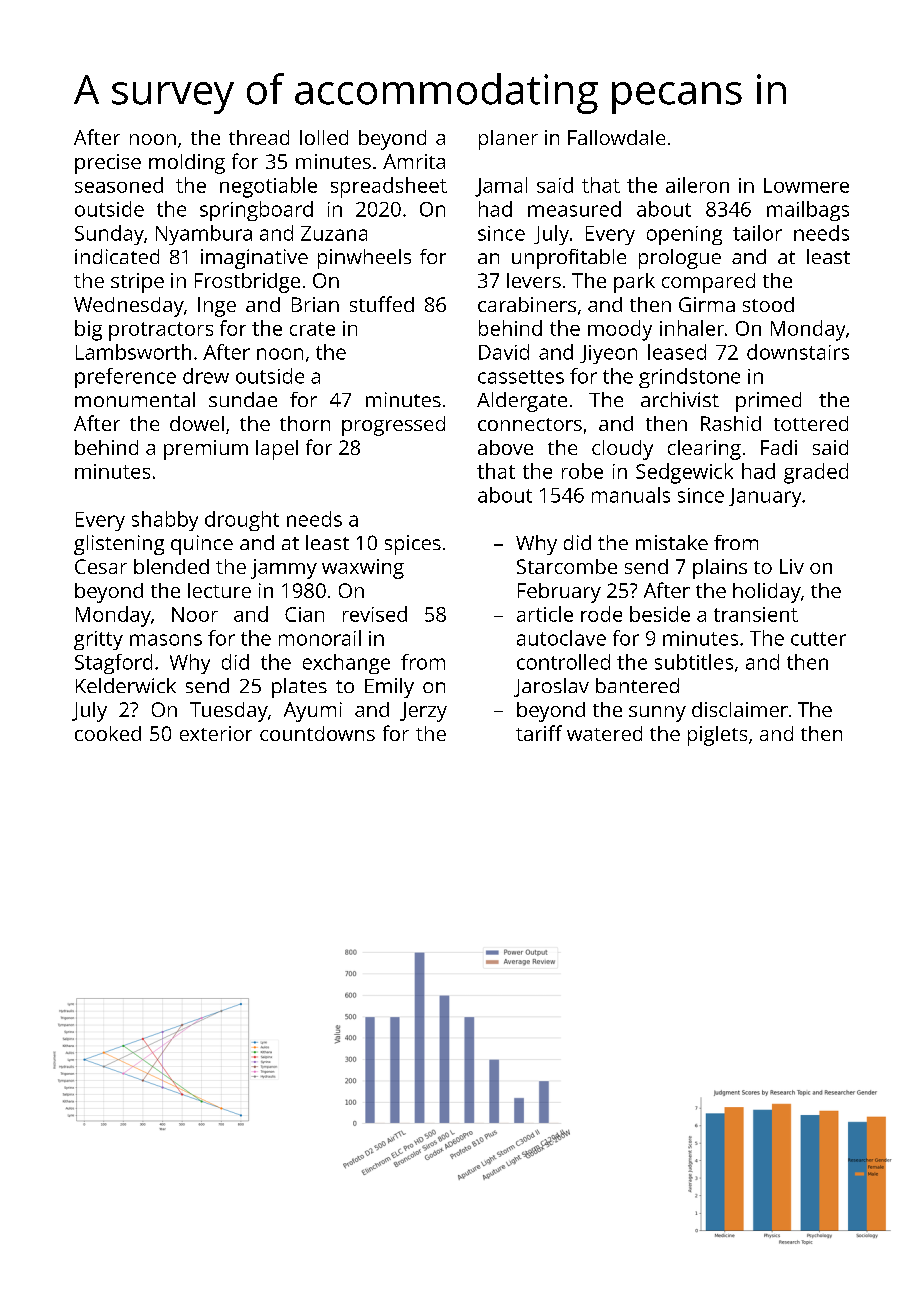  I want to click on exchange, so click(346, 664).
